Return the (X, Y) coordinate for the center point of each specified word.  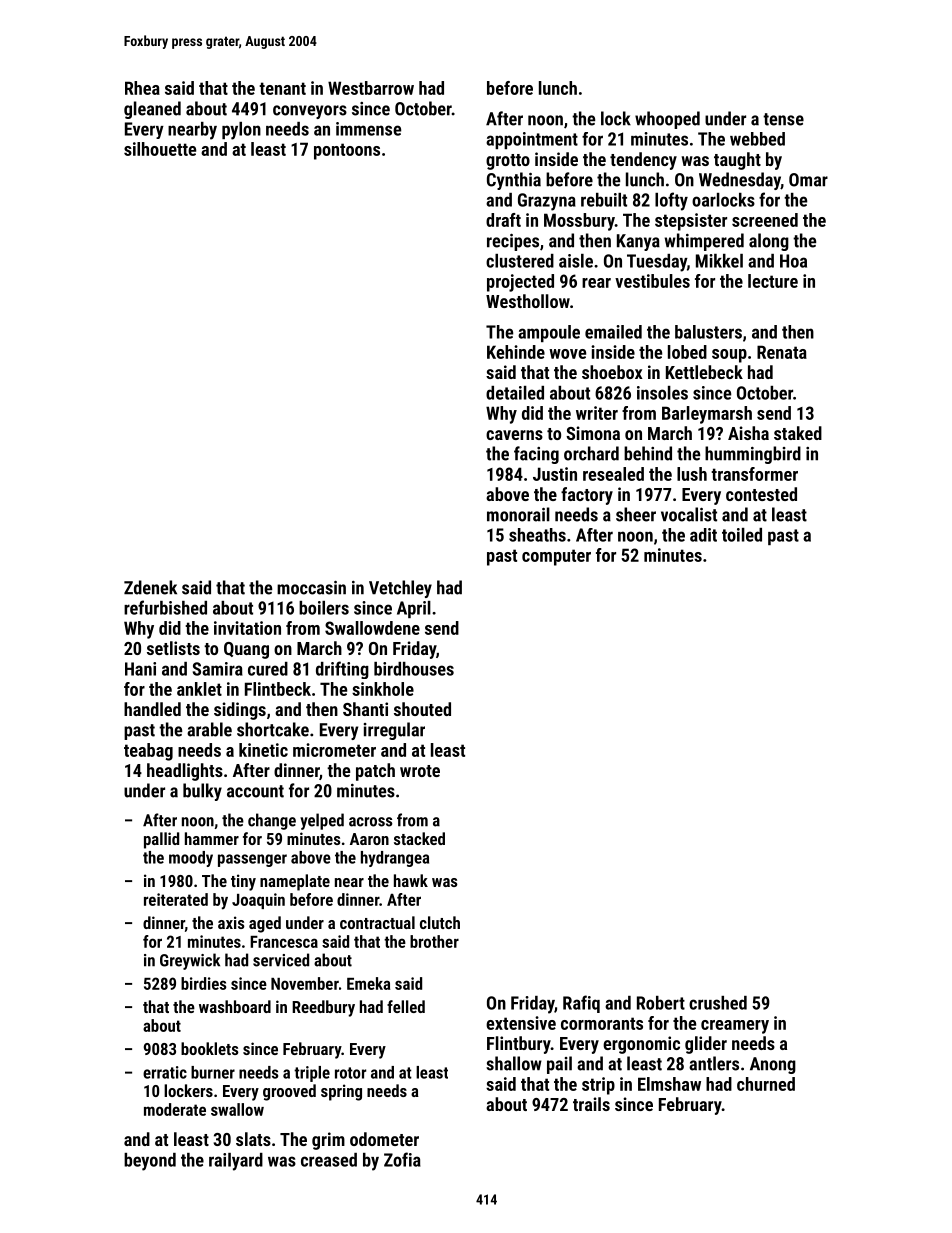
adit (703, 535)
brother (434, 941)
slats (253, 1139)
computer (556, 557)
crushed (718, 1003)
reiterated (176, 899)
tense (783, 119)
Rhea (142, 88)
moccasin (311, 588)
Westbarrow (371, 88)
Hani (140, 669)
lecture (773, 281)
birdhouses (414, 669)
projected (520, 283)
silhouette (160, 149)
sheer (636, 514)
